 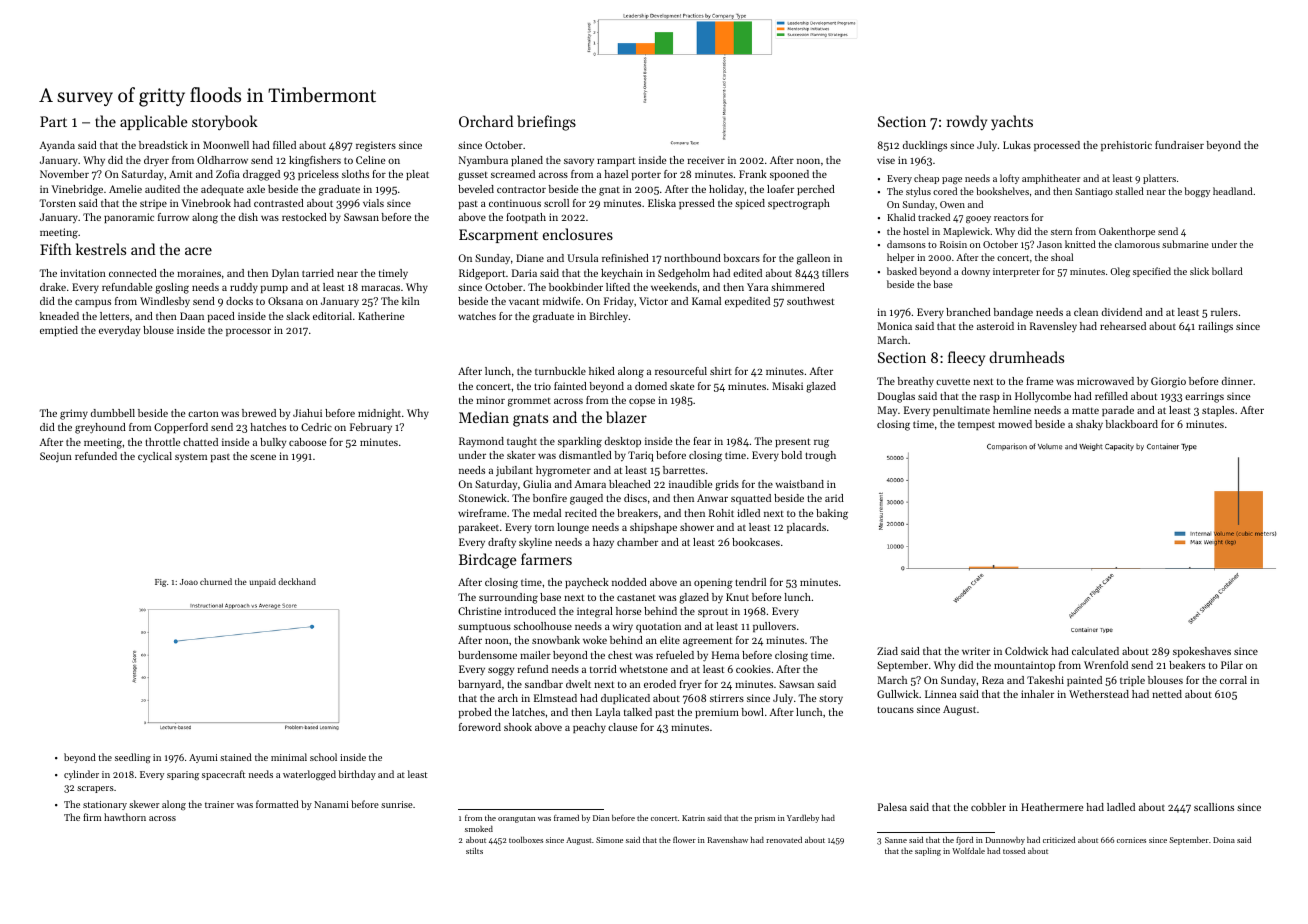 What do you see at coordinates (526, 218) in the document?
I see `footpath` at bounding box center [526, 218].
